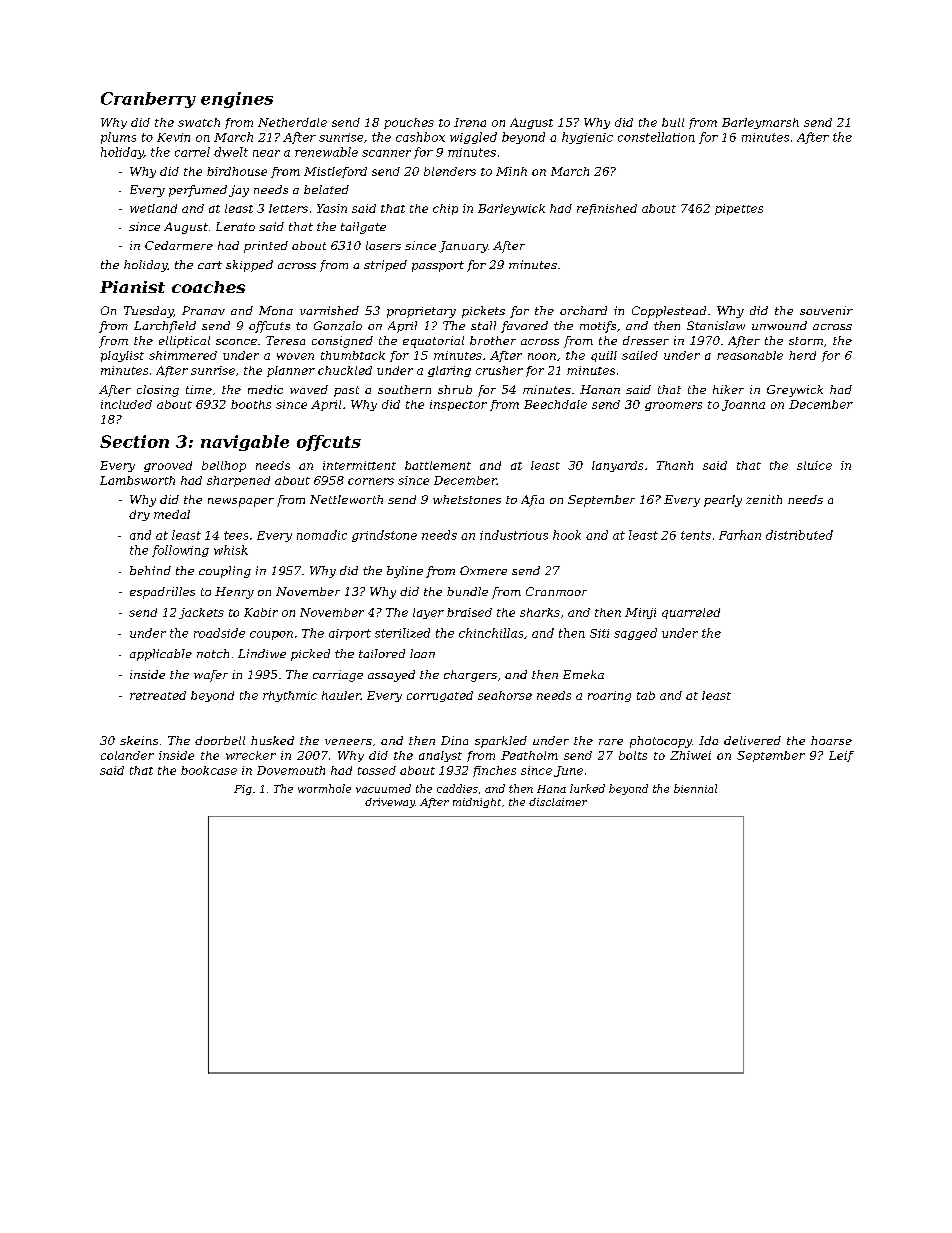 The width and height of the image is (952, 1233). I want to click on driveway, so click(390, 803).
